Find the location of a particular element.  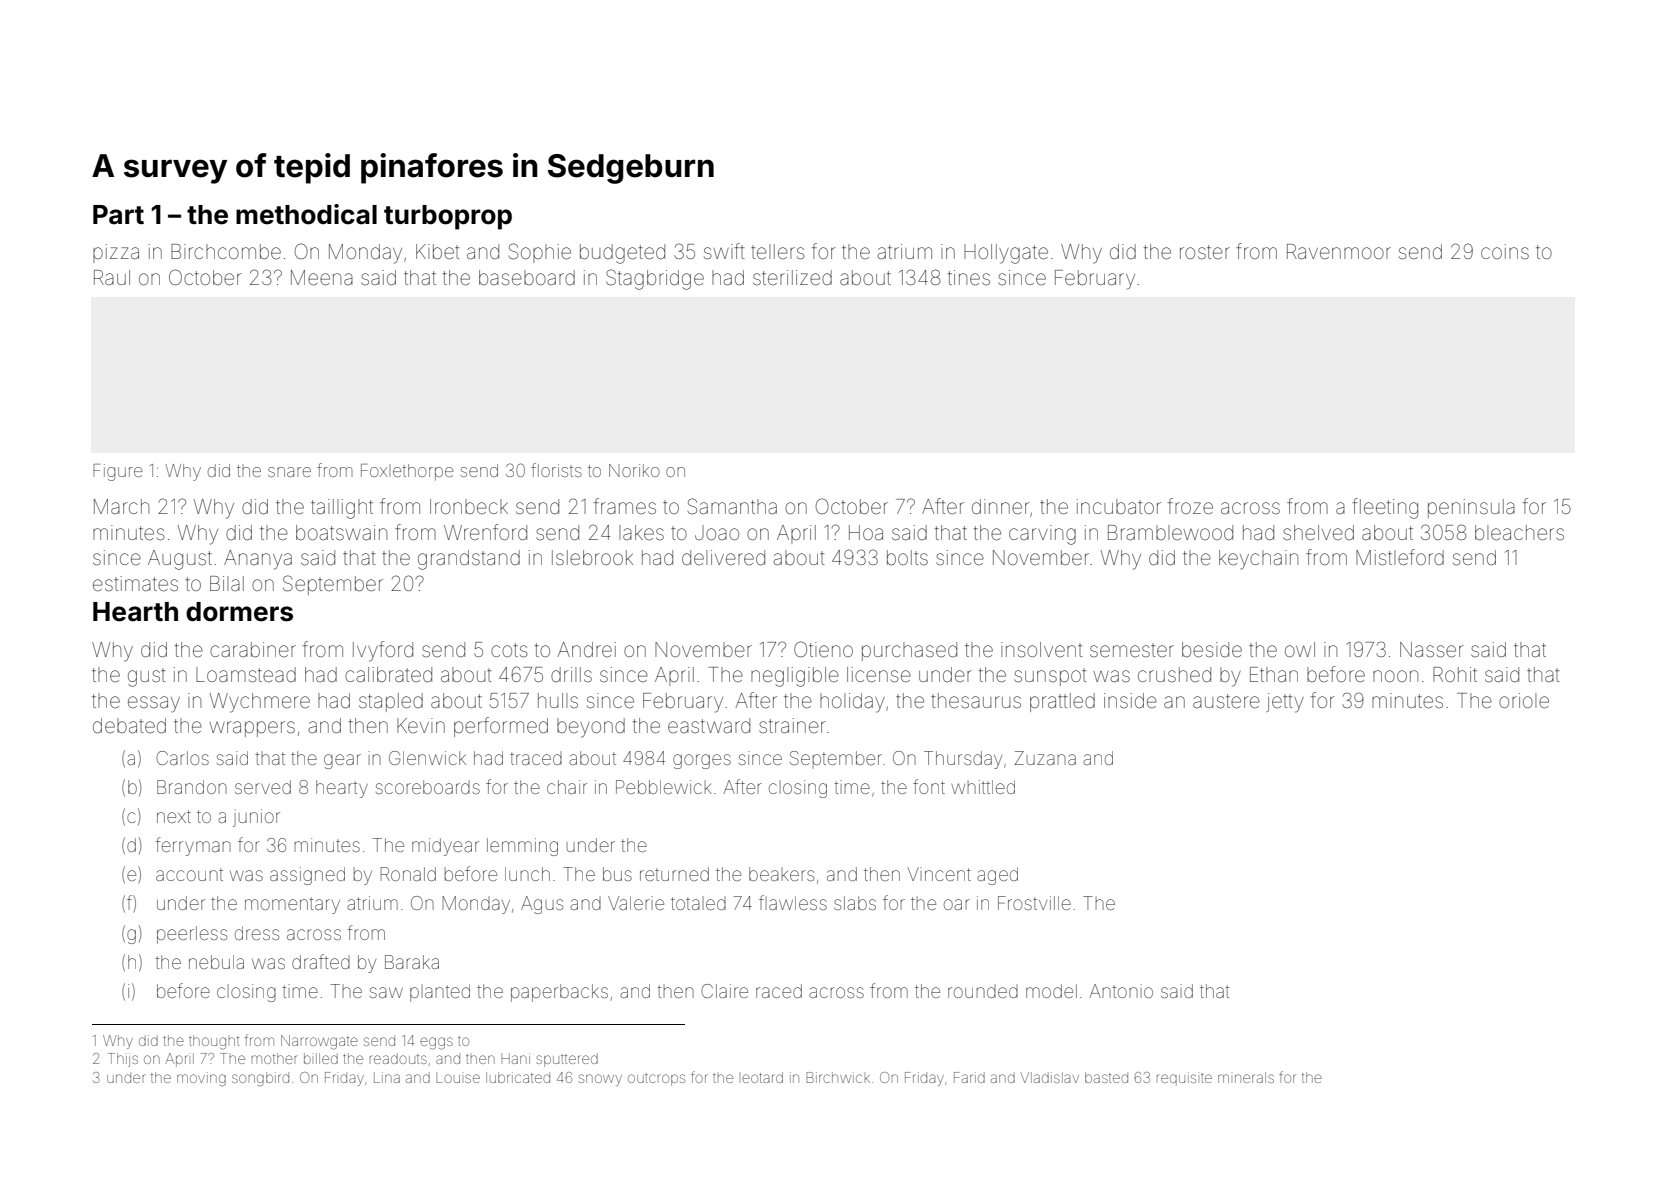

Ironbeck is located at coordinates (469, 506).
